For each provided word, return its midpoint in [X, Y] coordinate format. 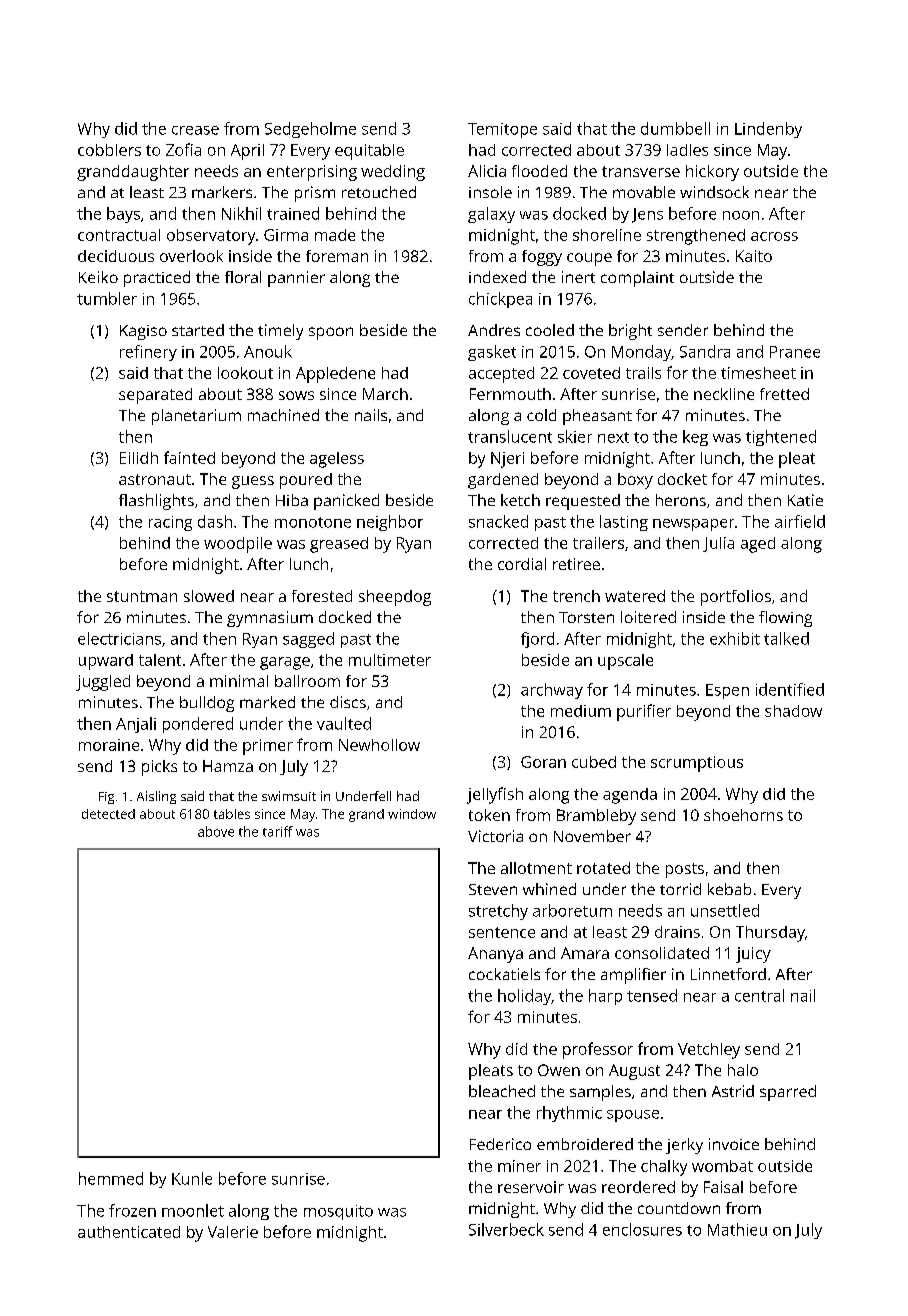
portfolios [736, 598]
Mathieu [737, 1229]
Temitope [502, 130]
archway [552, 691]
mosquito [338, 1212]
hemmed [111, 1178]
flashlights [156, 502]
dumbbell [675, 128]
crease [195, 130]
